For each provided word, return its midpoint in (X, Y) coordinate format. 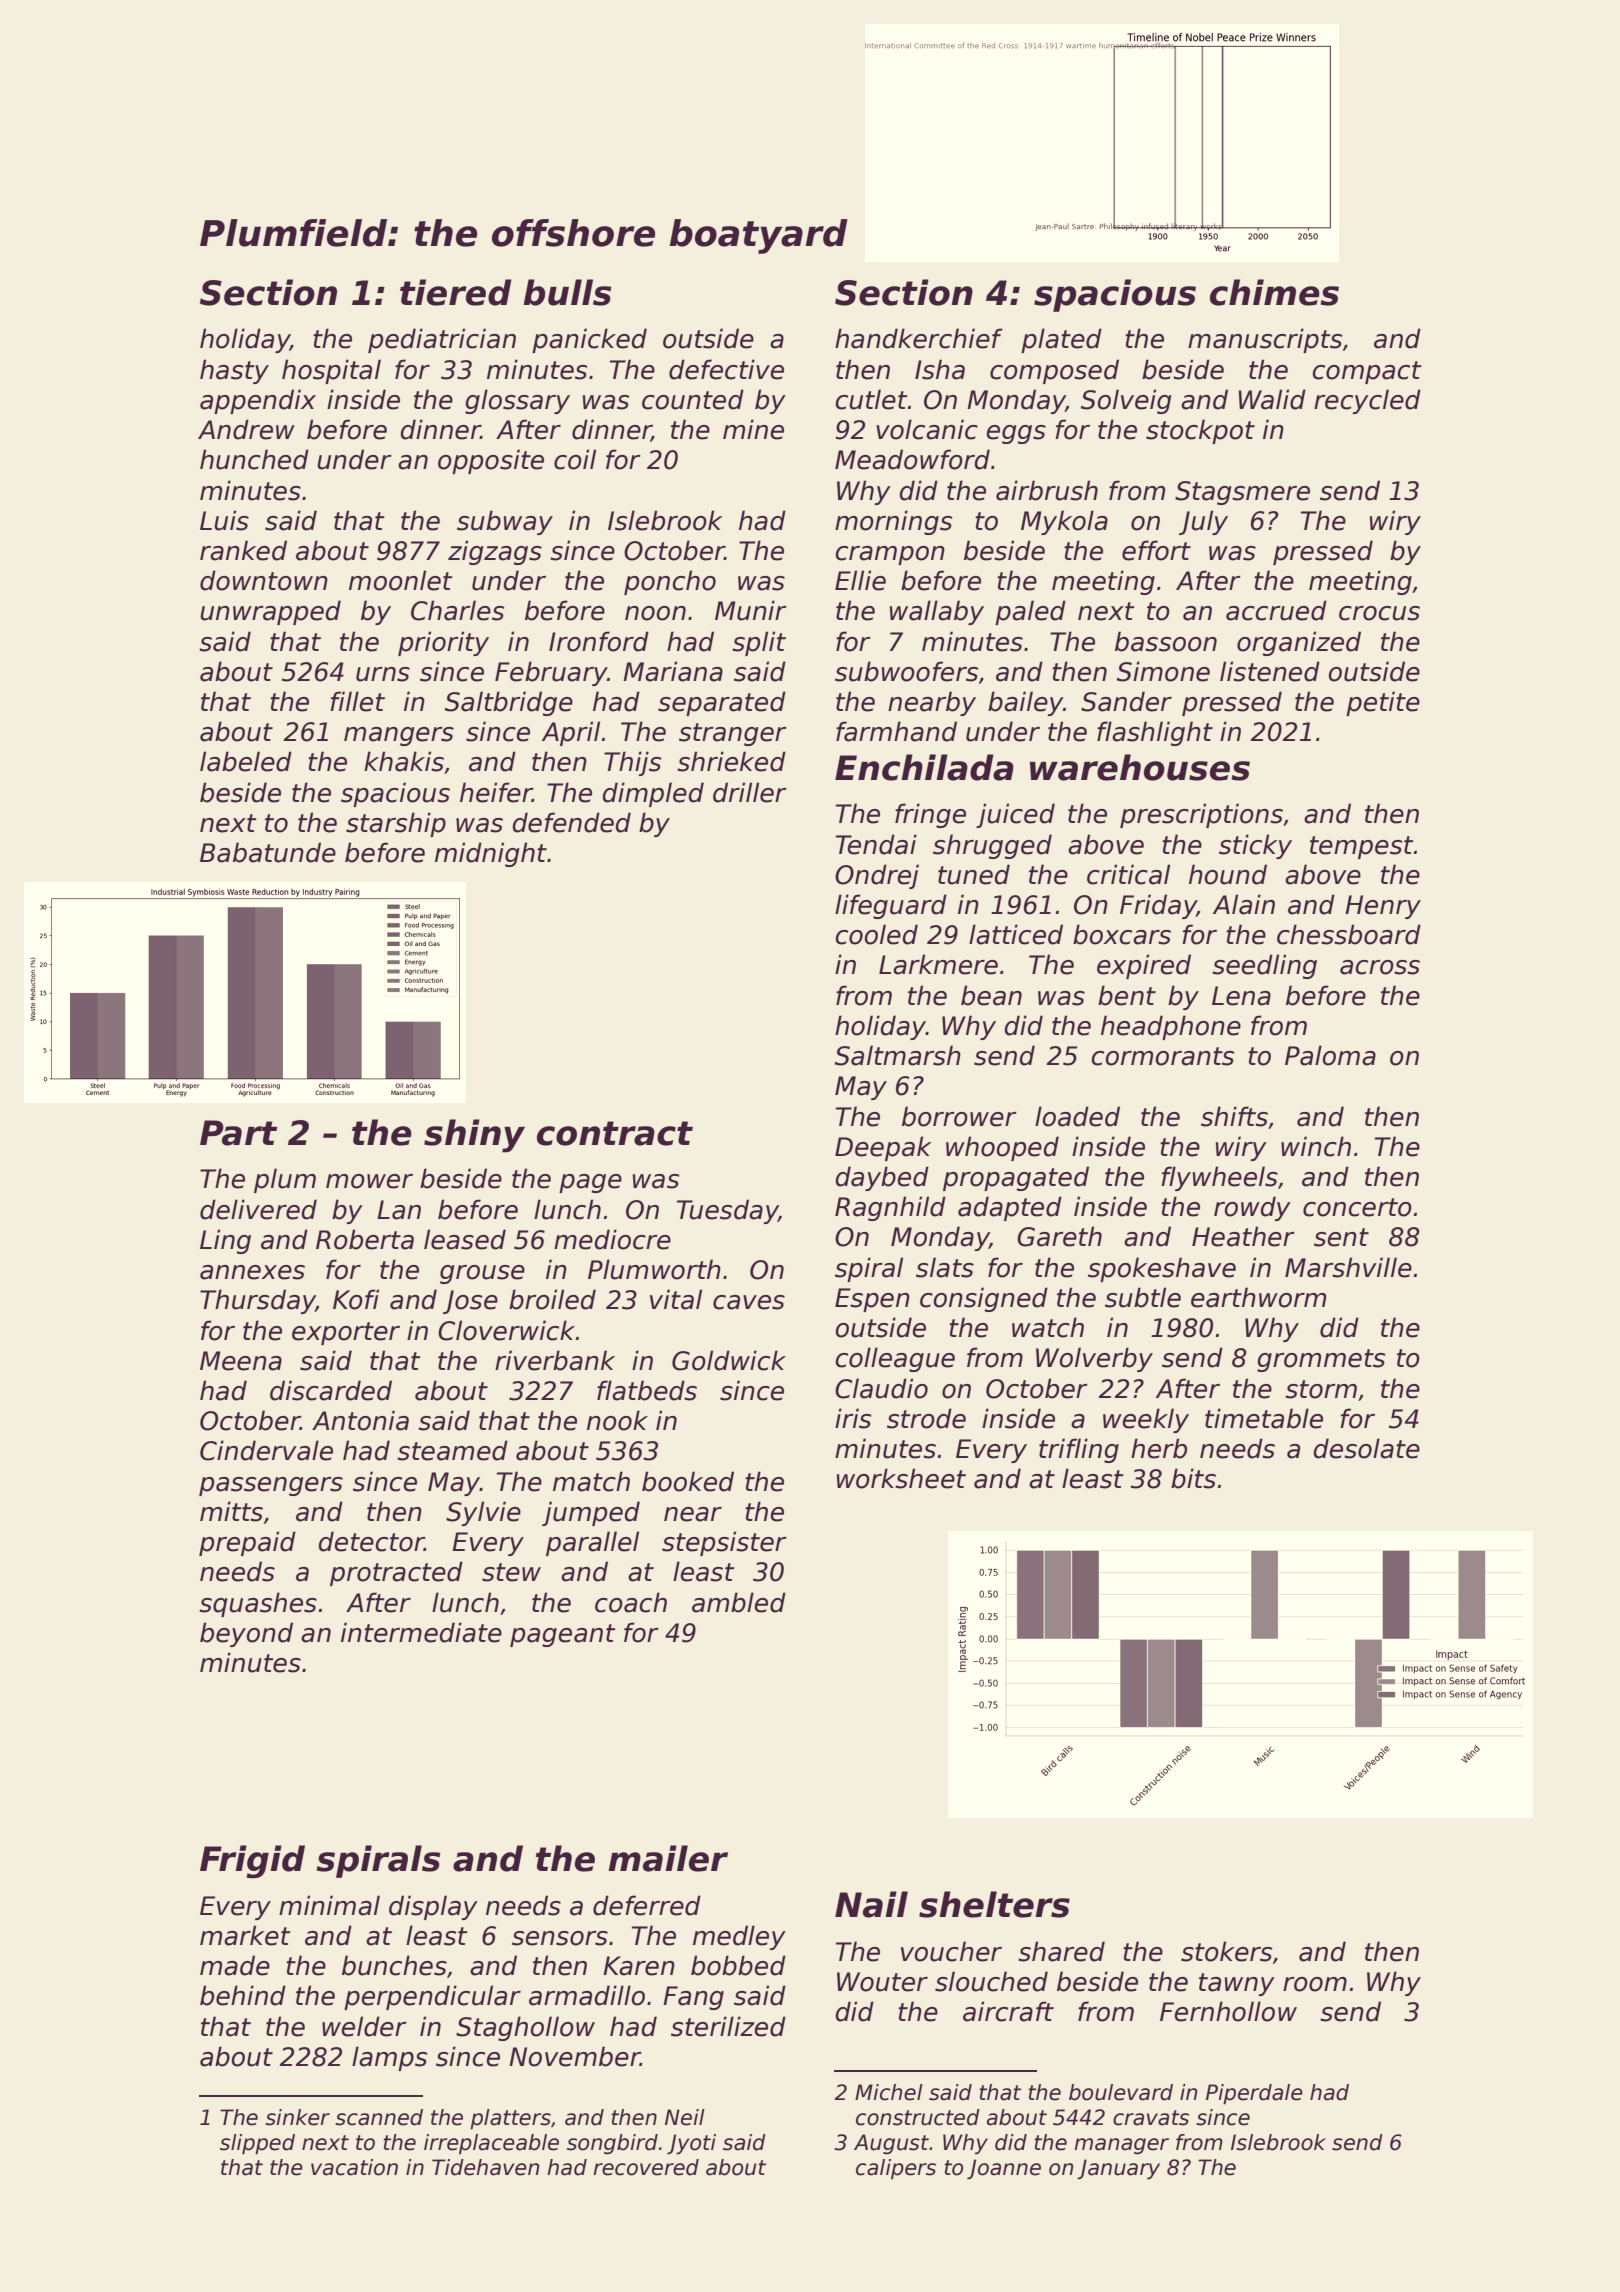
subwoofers (906, 671)
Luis (224, 520)
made (235, 1965)
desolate (1367, 1448)
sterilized (728, 2026)
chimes (1274, 292)
